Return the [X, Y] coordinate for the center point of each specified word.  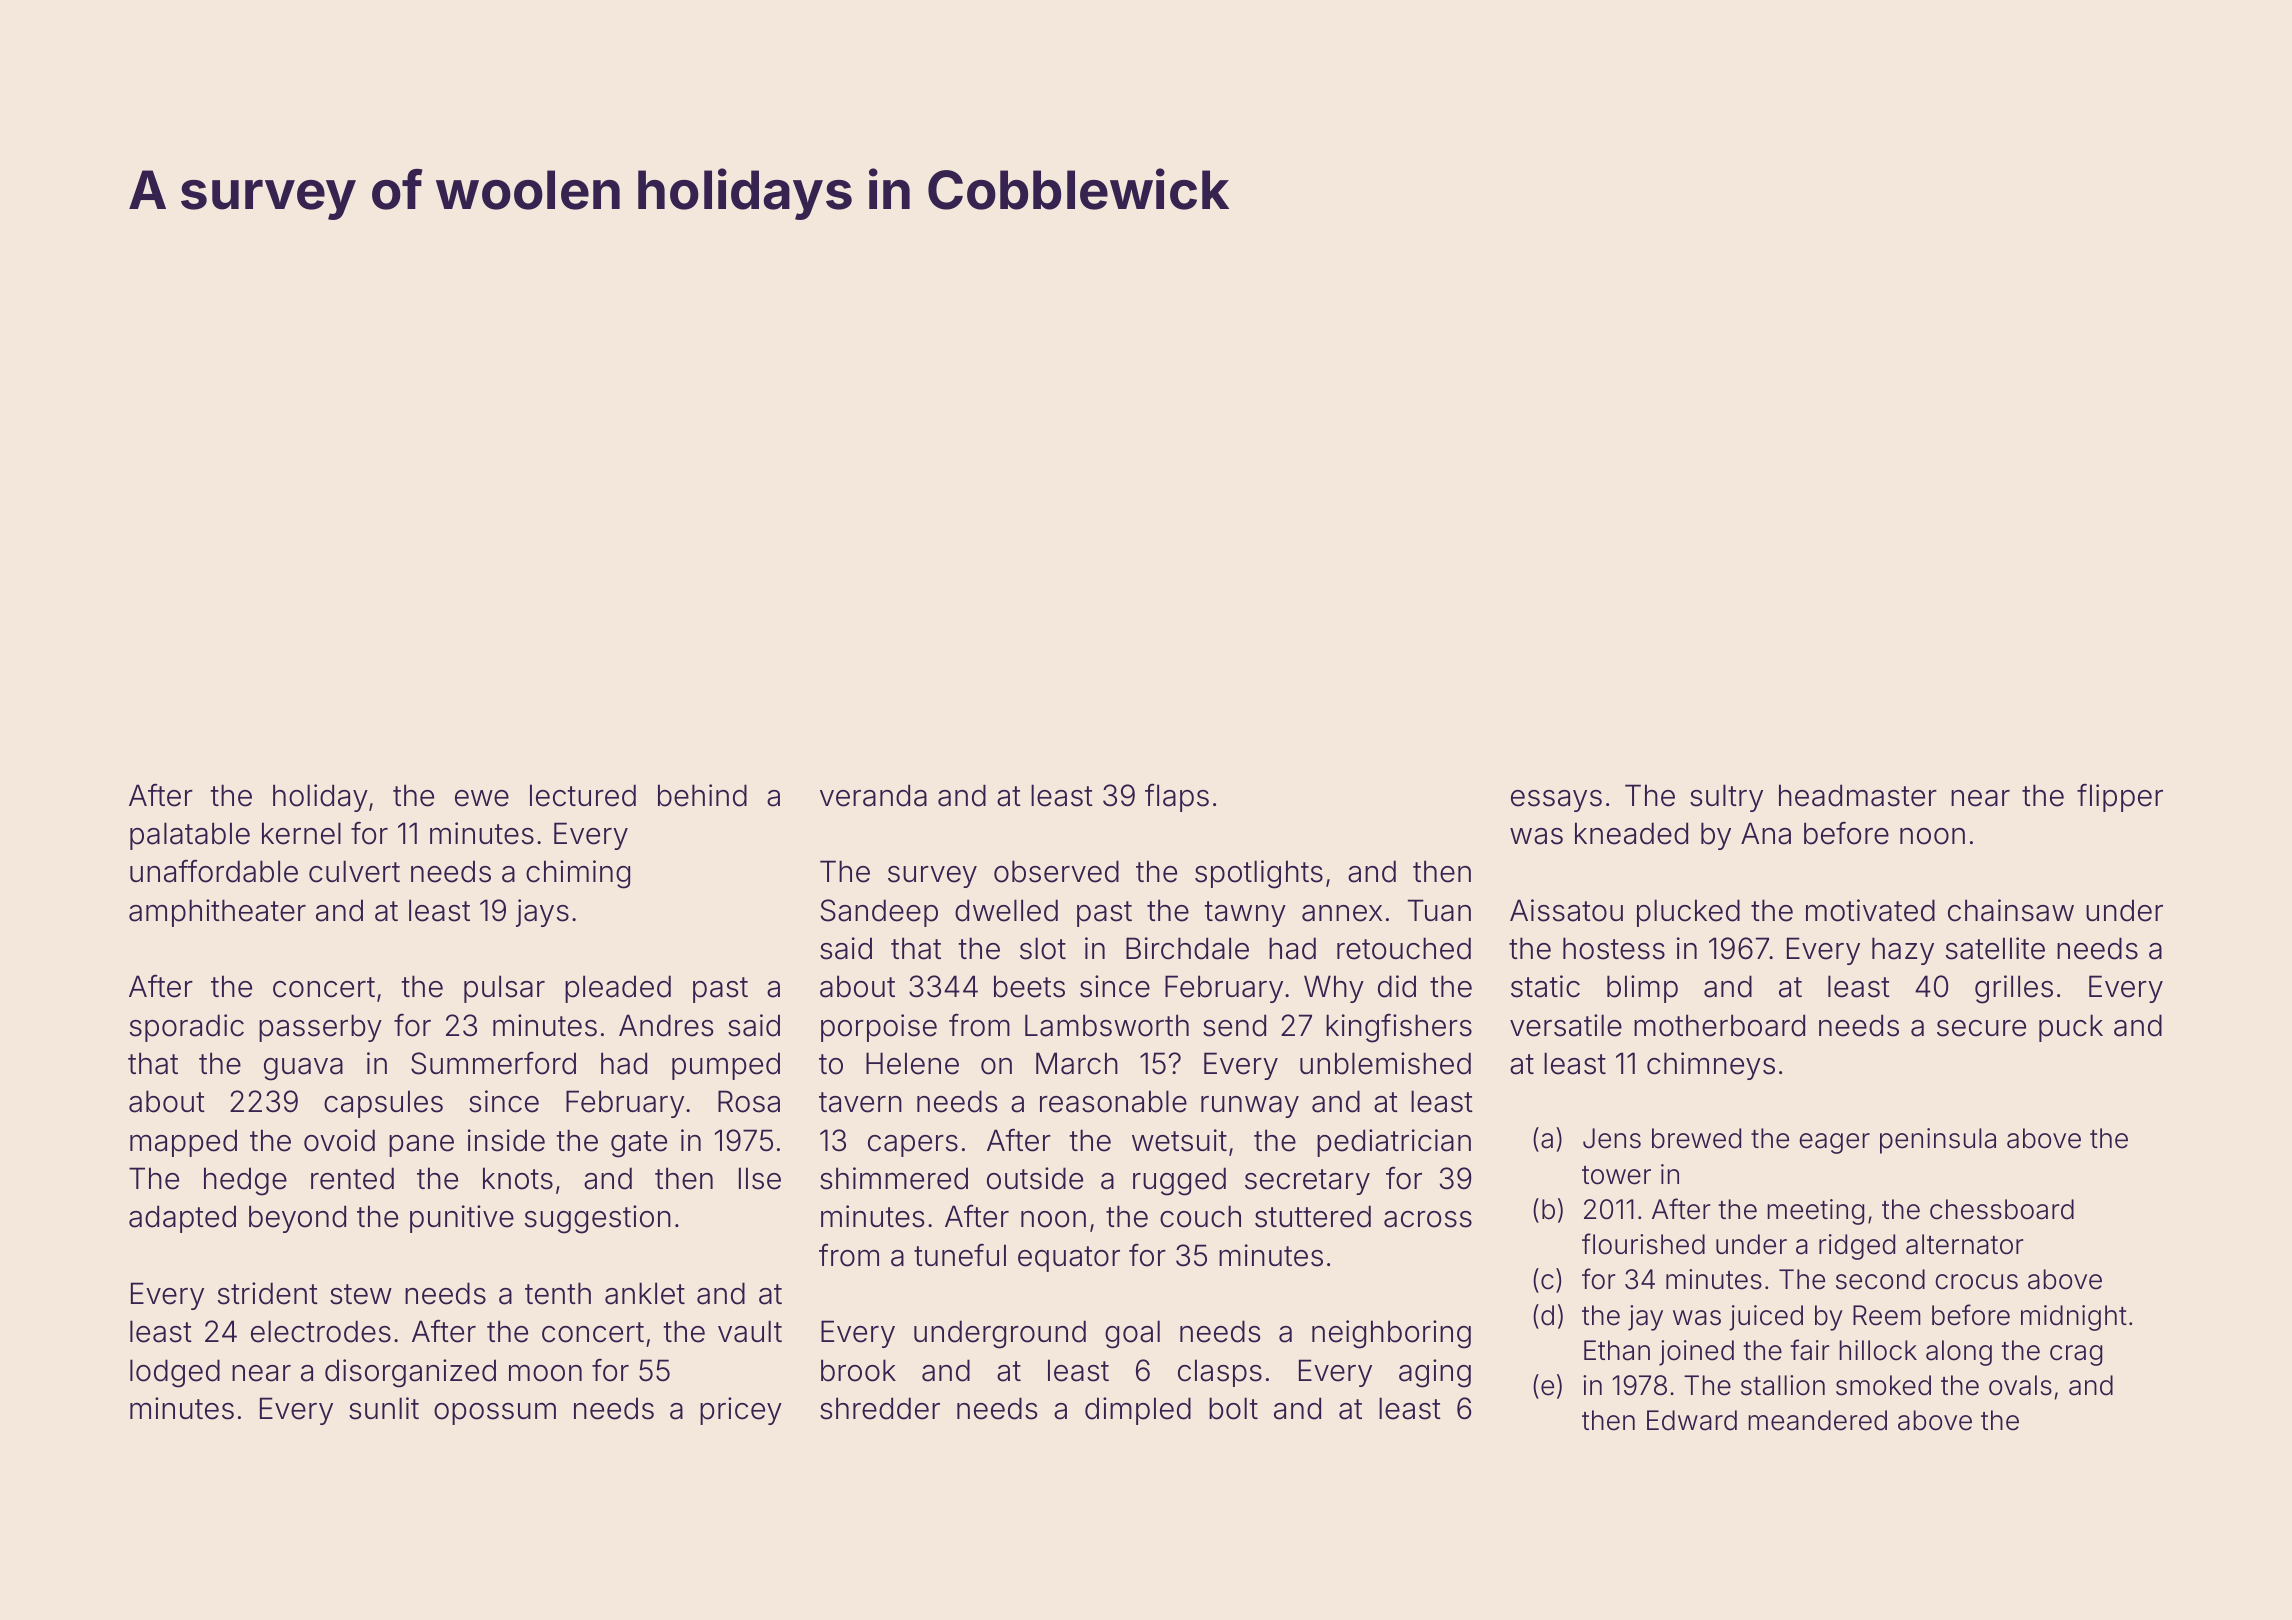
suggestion [598, 1219]
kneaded [1631, 833]
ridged [1857, 1247]
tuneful [960, 1255]
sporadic [187, 1028]
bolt [1233, 1408]
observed [1056, 871]
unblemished [1385, 1063]
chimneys [1711, 1066]
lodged [175, 1373]
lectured [583, 795]
